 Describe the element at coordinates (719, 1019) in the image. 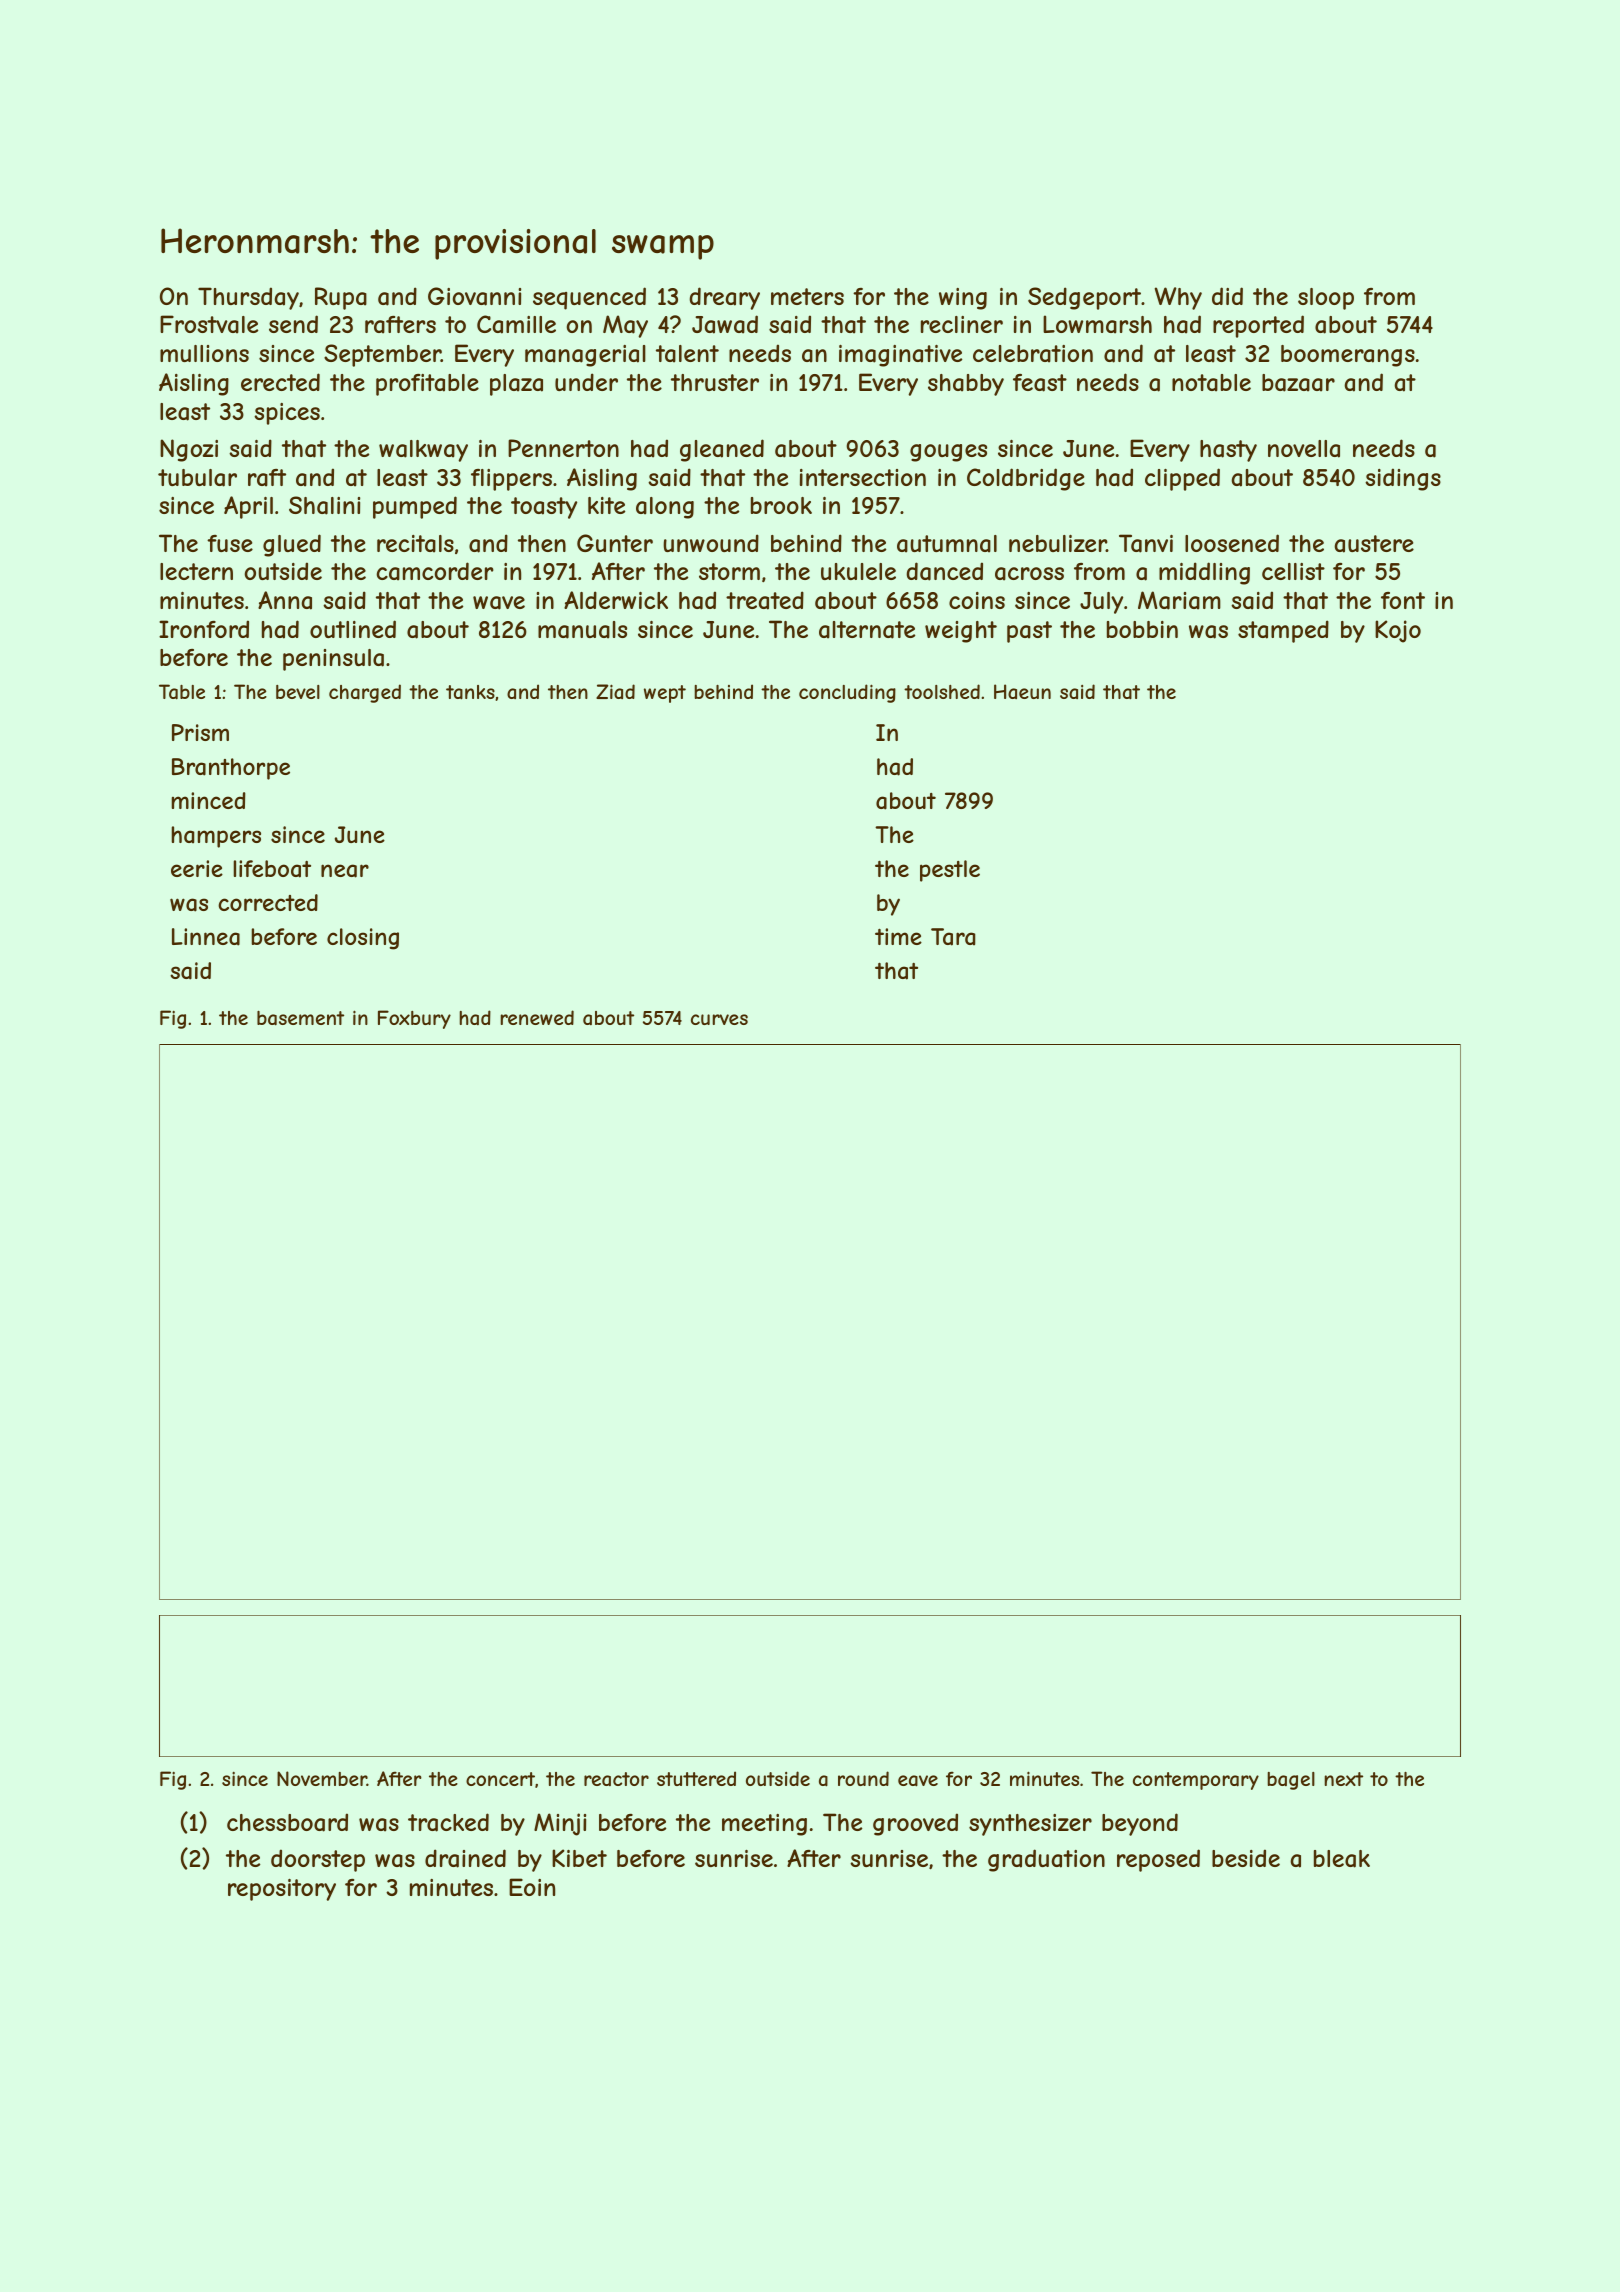

I see `curves` at that location.
